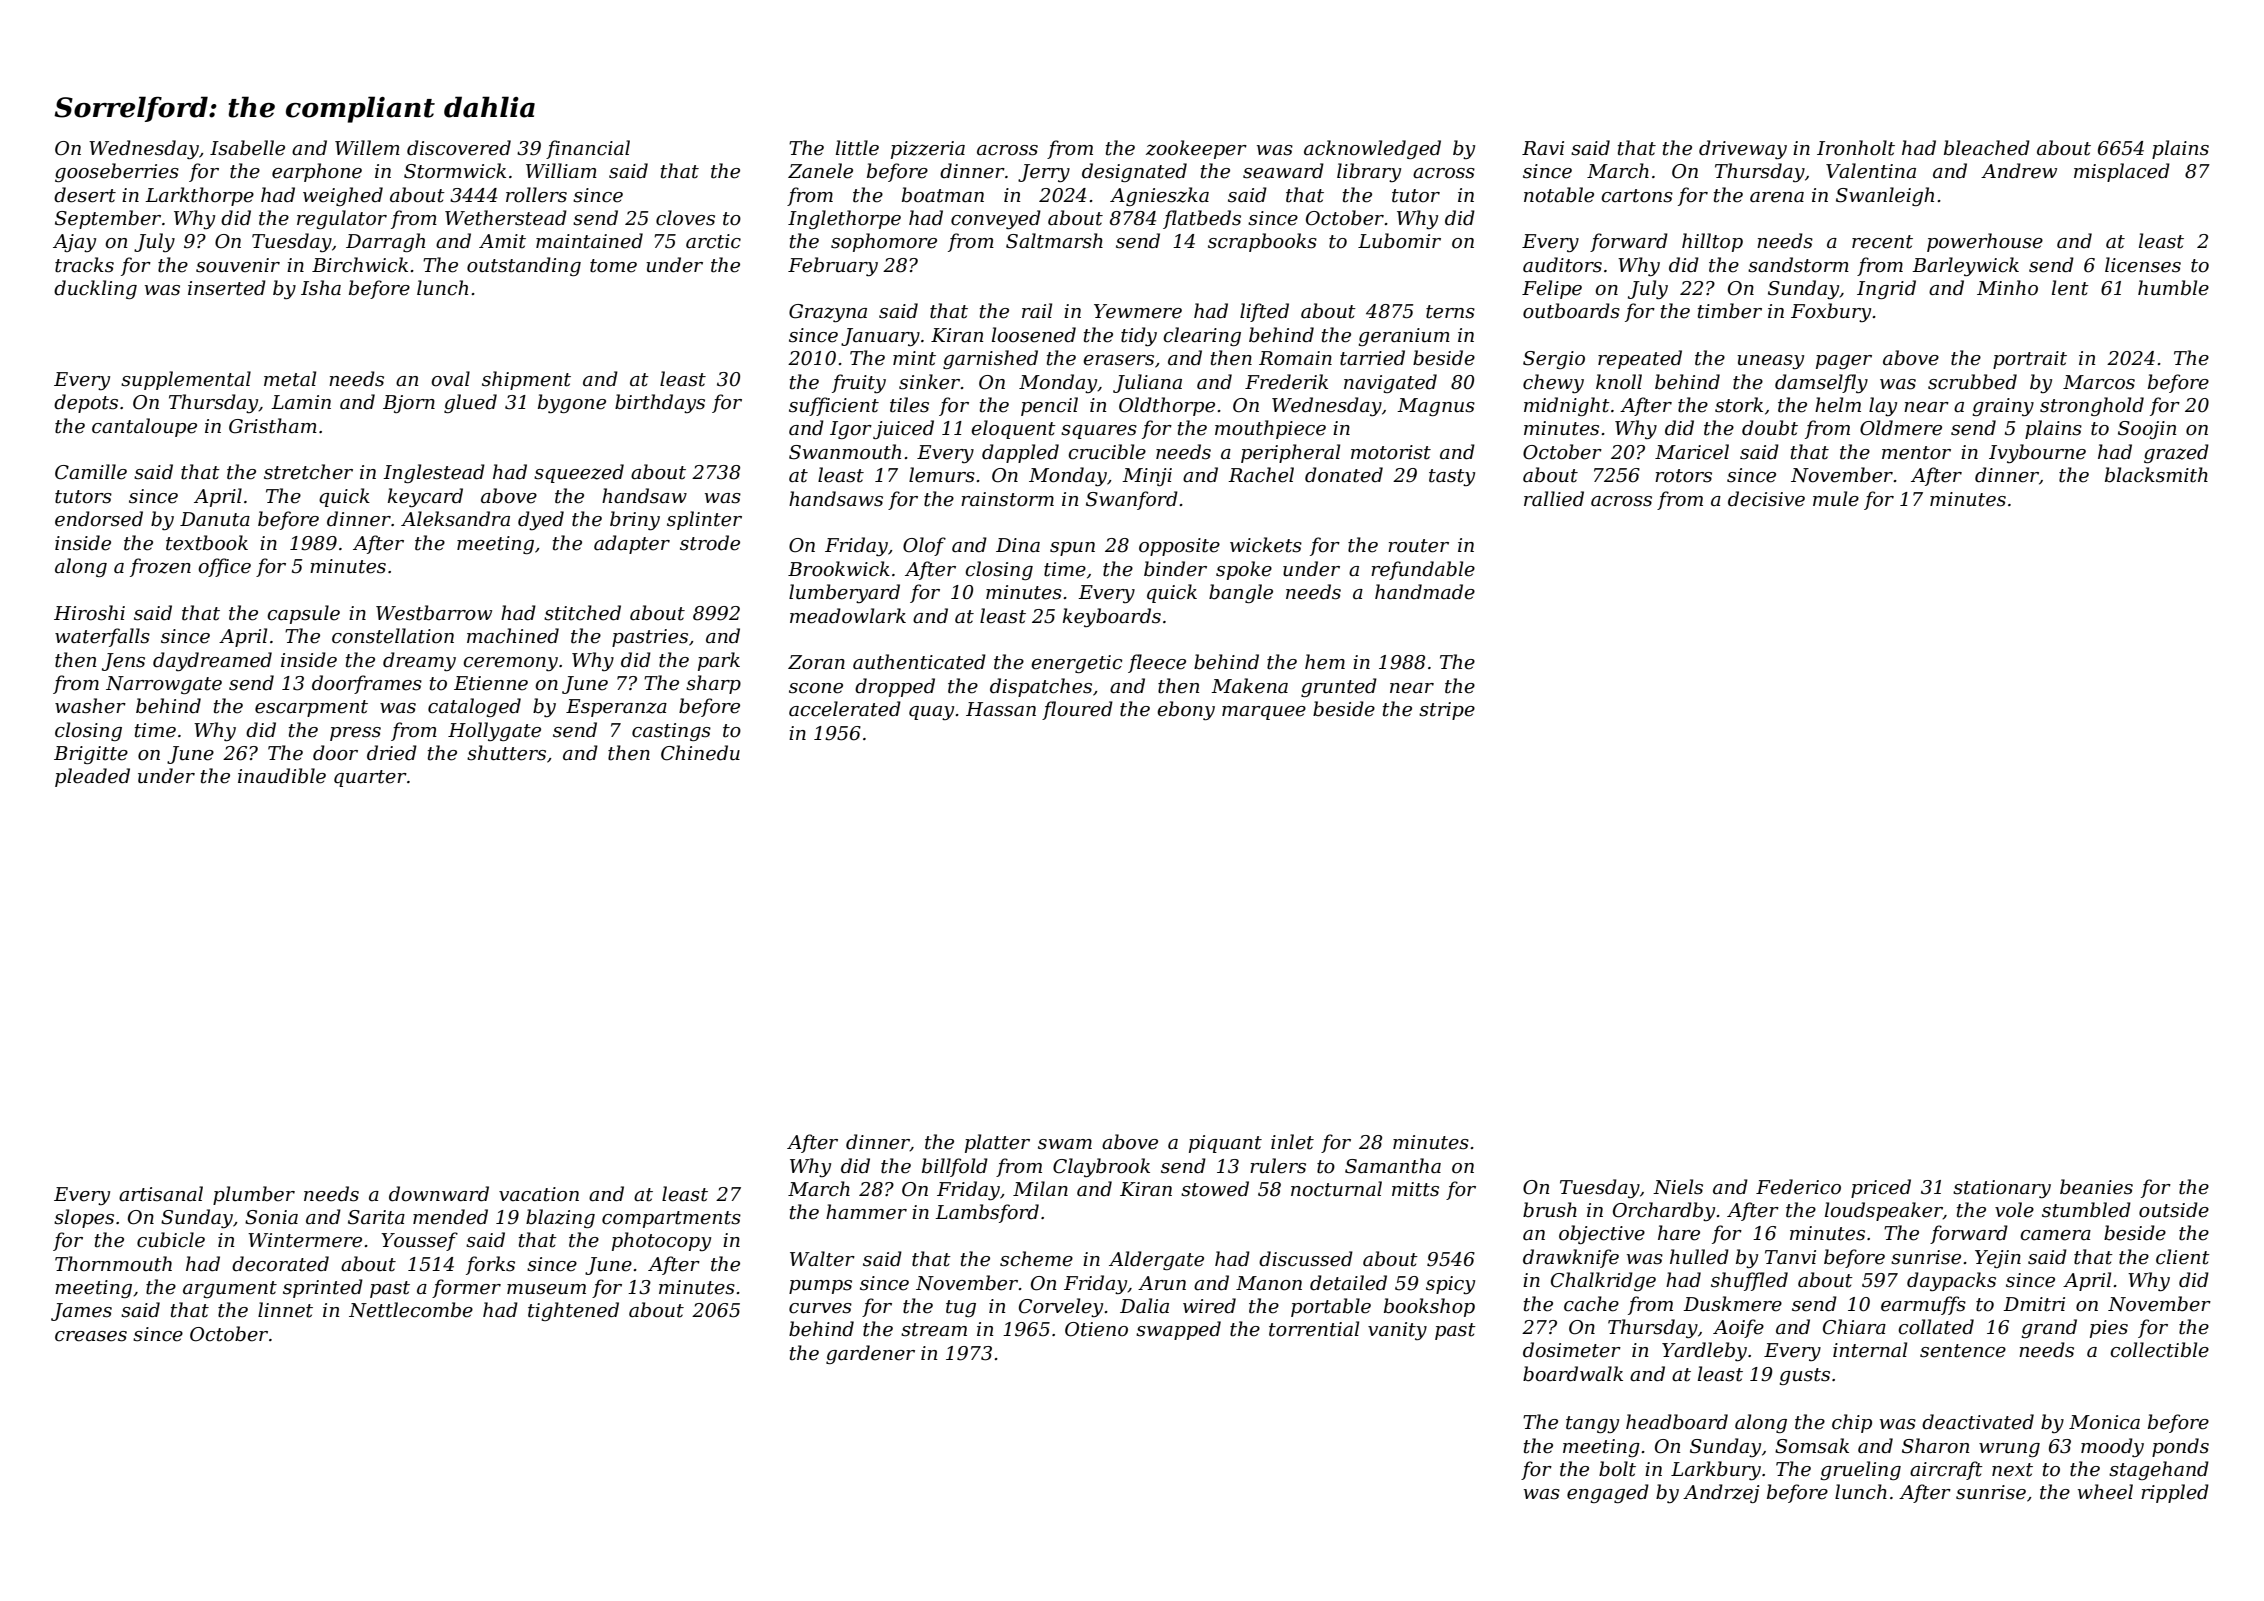 The image size is (2264, 1601). What do you see at coordinates (700, 753) in the screenshot?
I see `Chinedu` at bounding box center [700, 753].
